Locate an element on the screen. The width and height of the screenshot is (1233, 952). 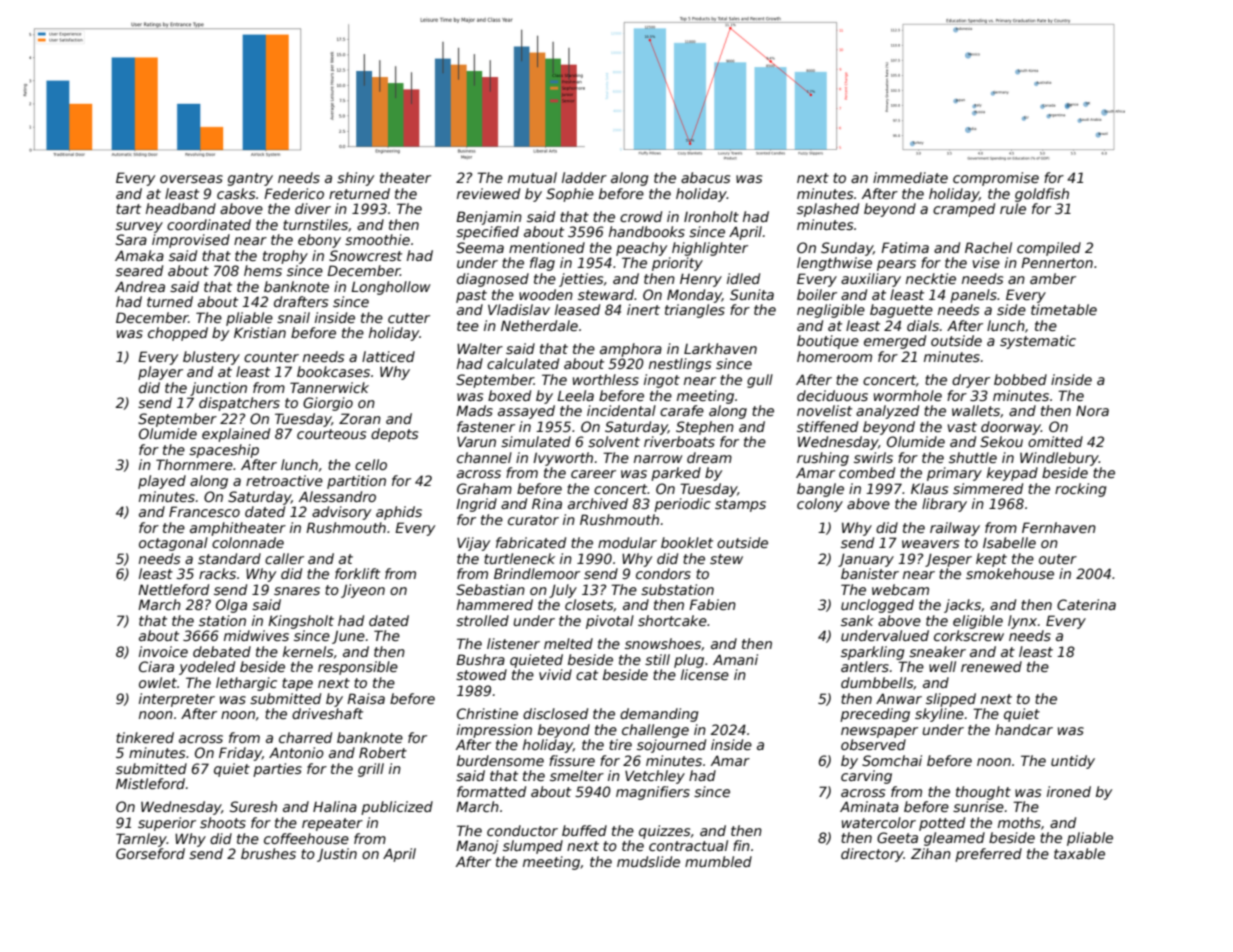
Halina is located at coordinates (335, 806).
